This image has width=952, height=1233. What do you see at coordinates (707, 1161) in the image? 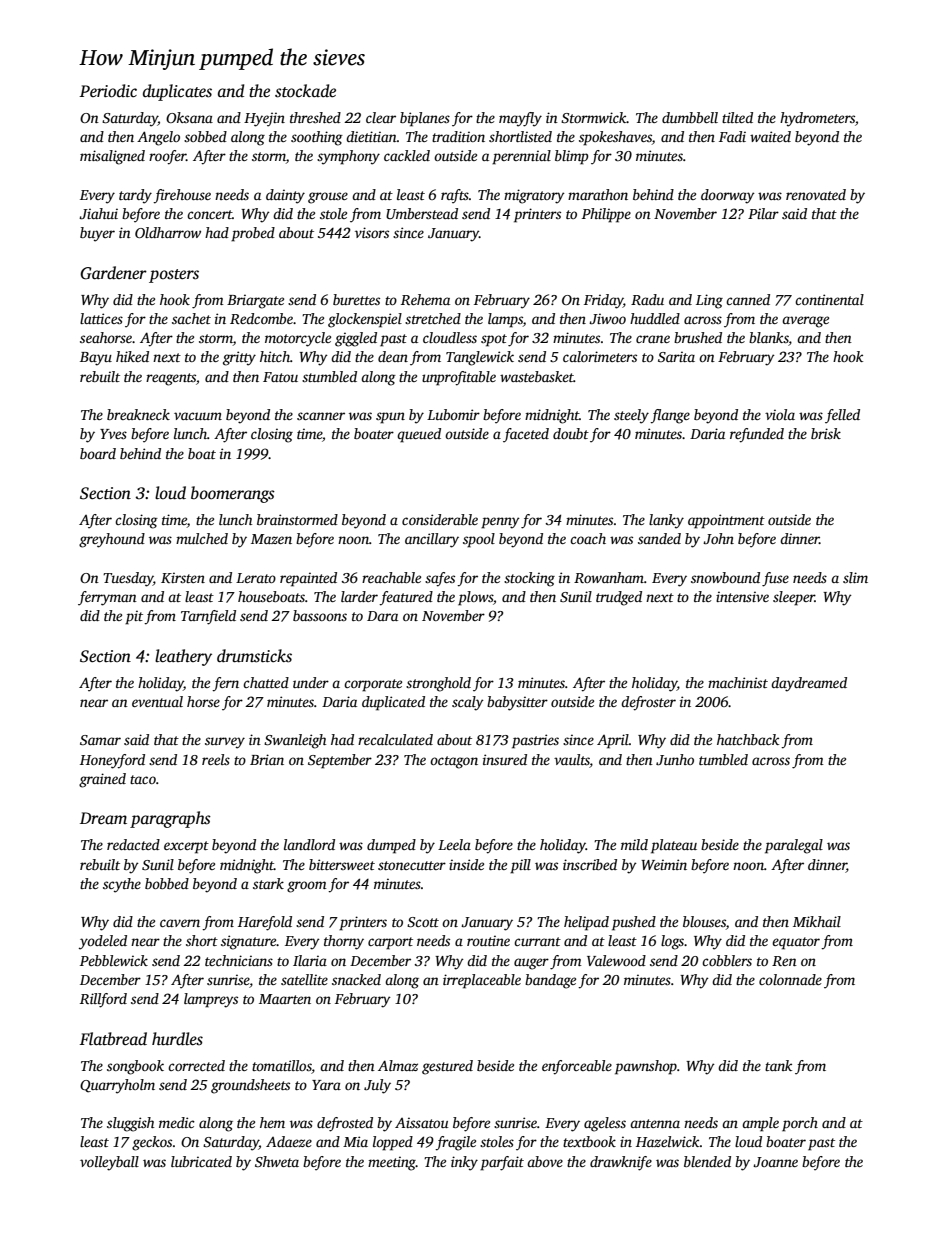
I see `blended` at bounding box center [707, 1161].
